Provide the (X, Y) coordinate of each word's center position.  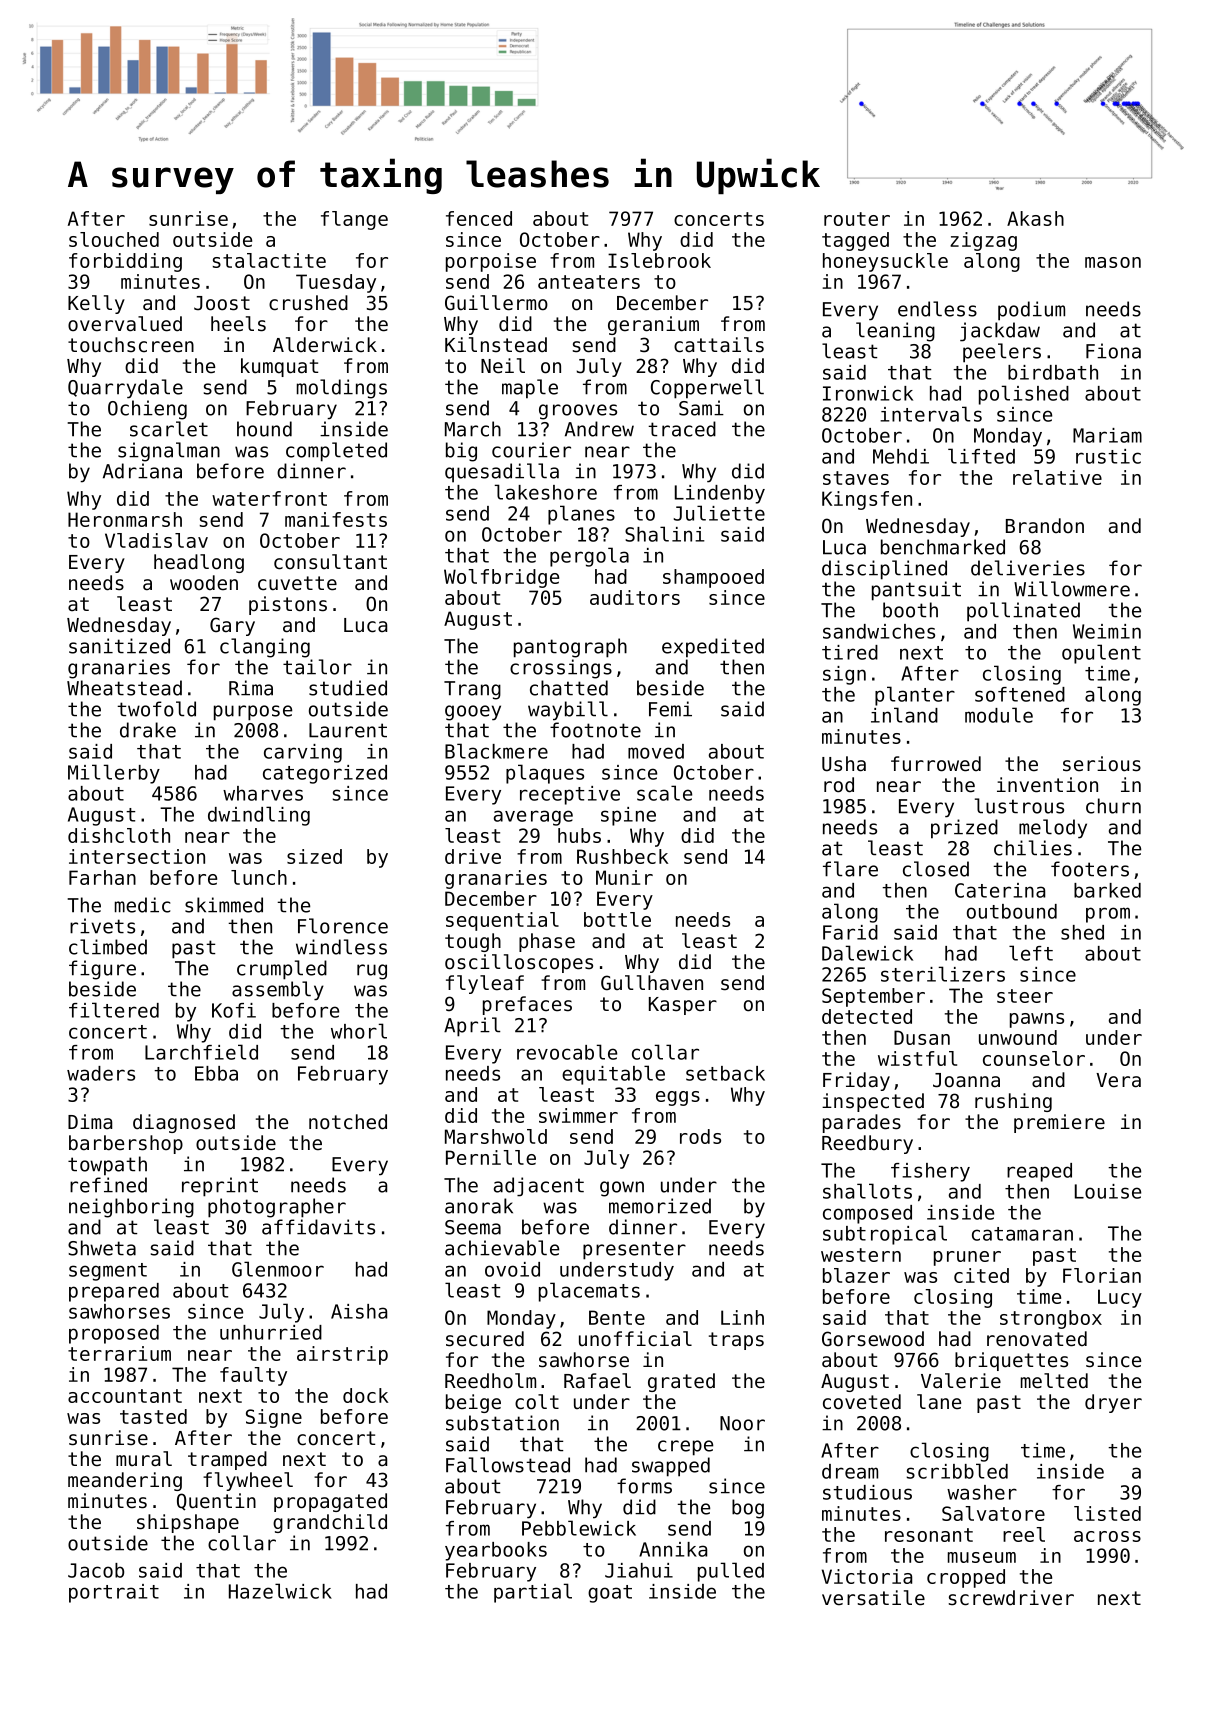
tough (473, 942)
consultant (330, 562)
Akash (1035, 218)
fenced (479, 218)
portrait (114, 1593)
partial (533, 1593)
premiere (1059, 1123)
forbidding (125, 262)
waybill (568, 711)
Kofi (234, 1010)
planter (915, 696)
